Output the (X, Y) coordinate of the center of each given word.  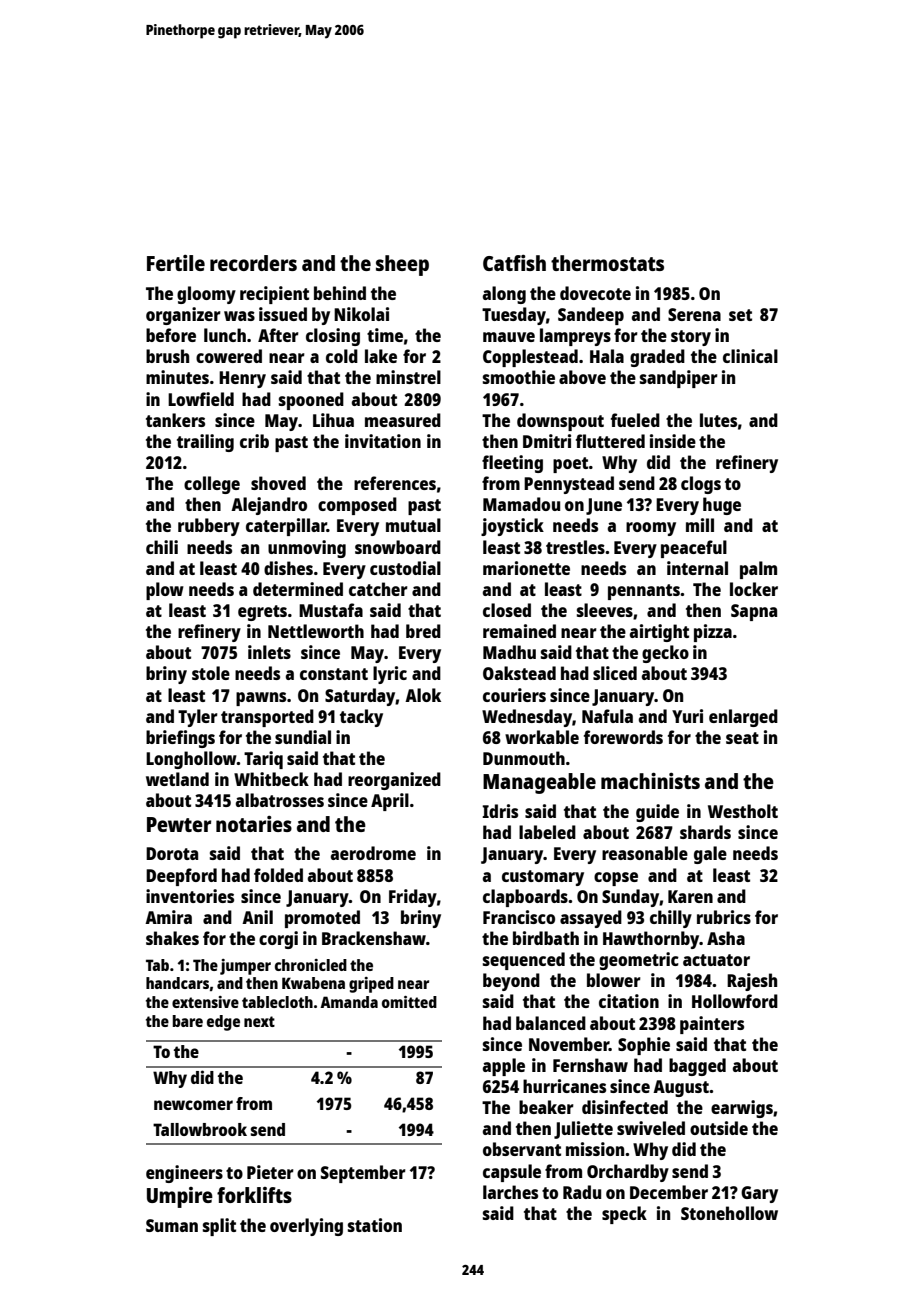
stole (211, 673)
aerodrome (373, 853)
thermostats (607, 263)
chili (162, 547)
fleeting (512, 464)
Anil (257, 917)
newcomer (193, 1105)
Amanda (349, 1002)
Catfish (514, 263)
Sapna (754, 612)
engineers (184, 1174)
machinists (650, 781)
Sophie (644, 1046)
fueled (635, 420)
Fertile (176, 263)
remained (519, 631)
